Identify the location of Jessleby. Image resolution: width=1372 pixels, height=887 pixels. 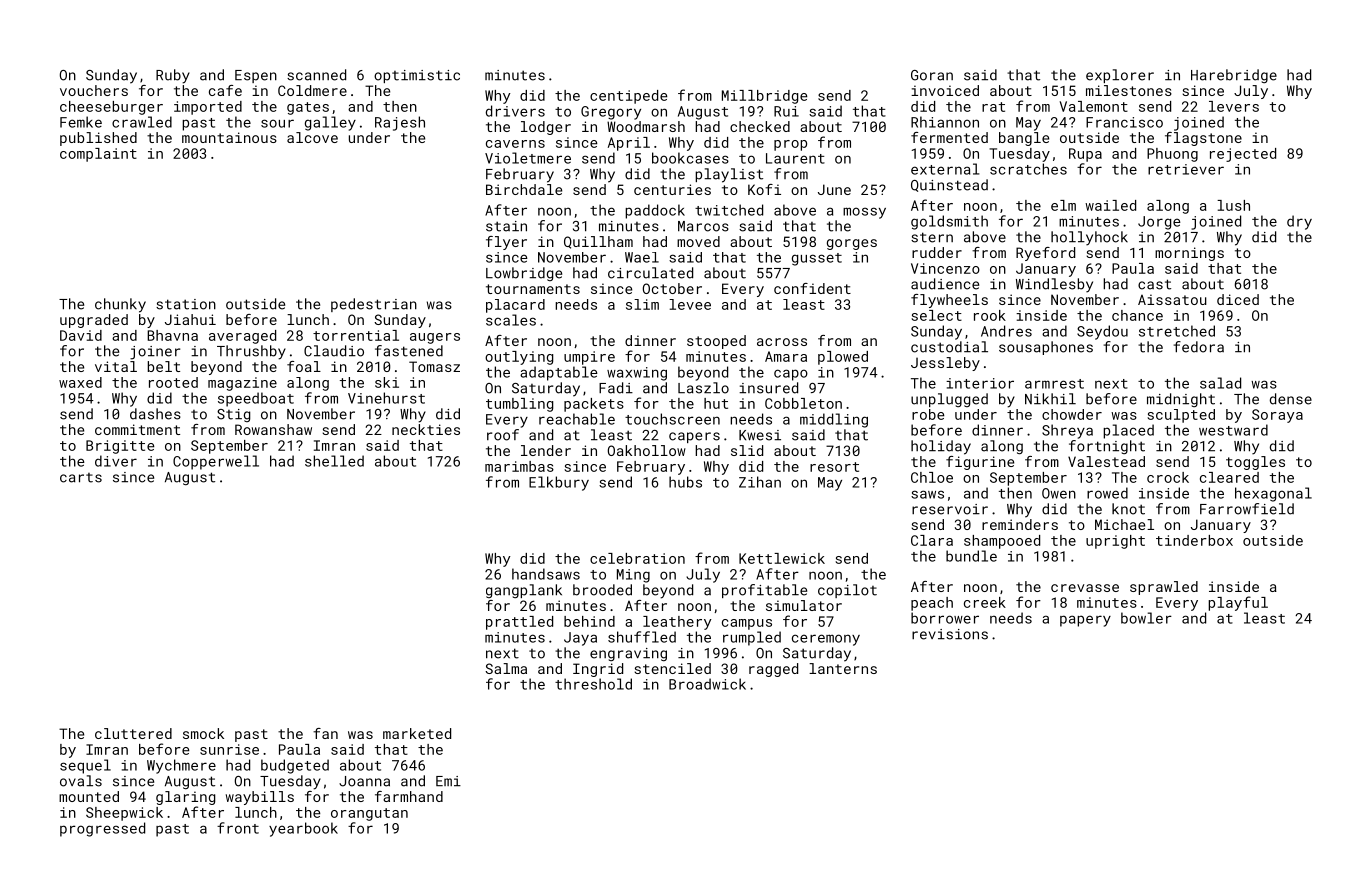
(945, 364).
